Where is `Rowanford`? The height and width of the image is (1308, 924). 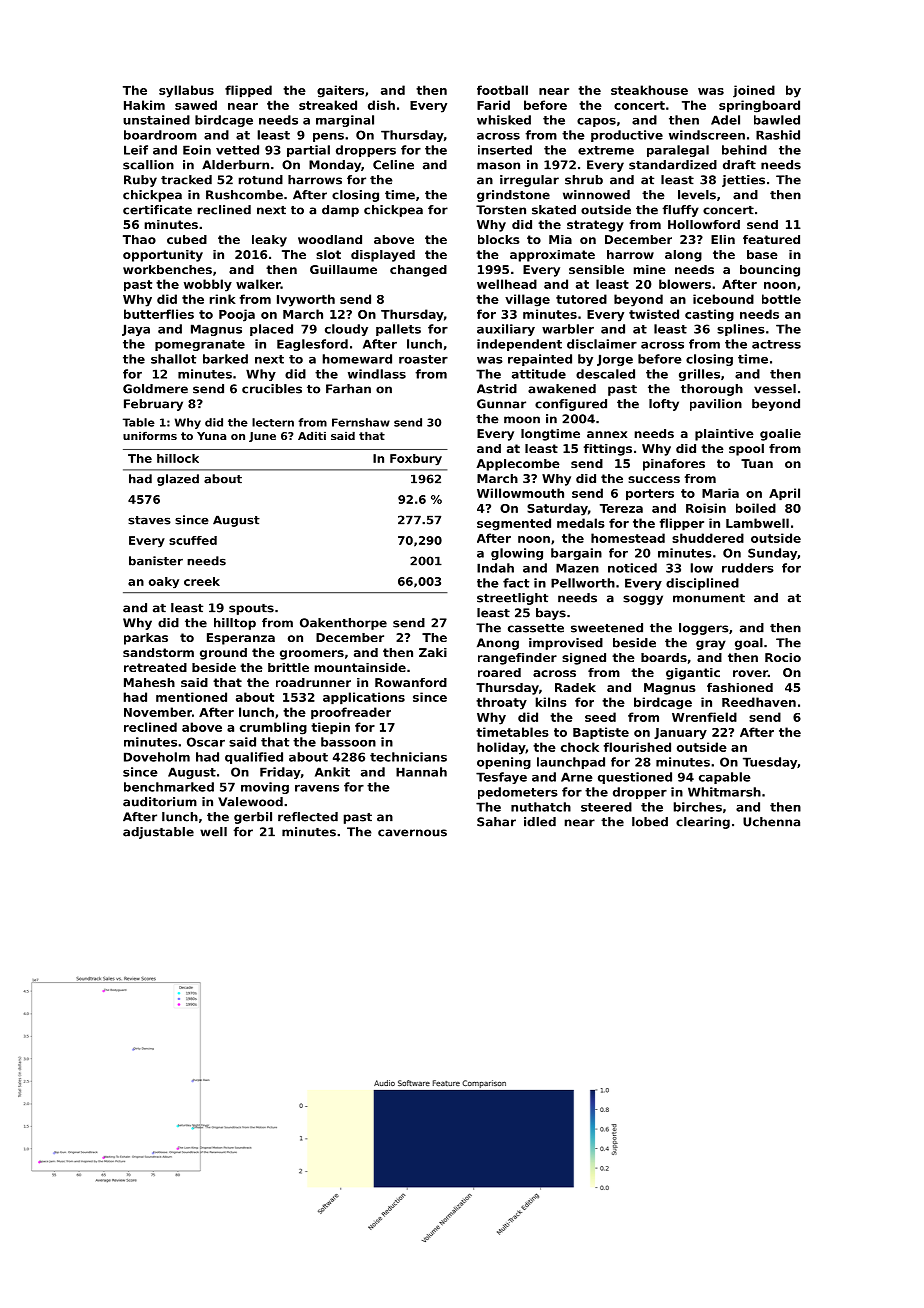 Rowanford is located at coordinates (411, 682).
